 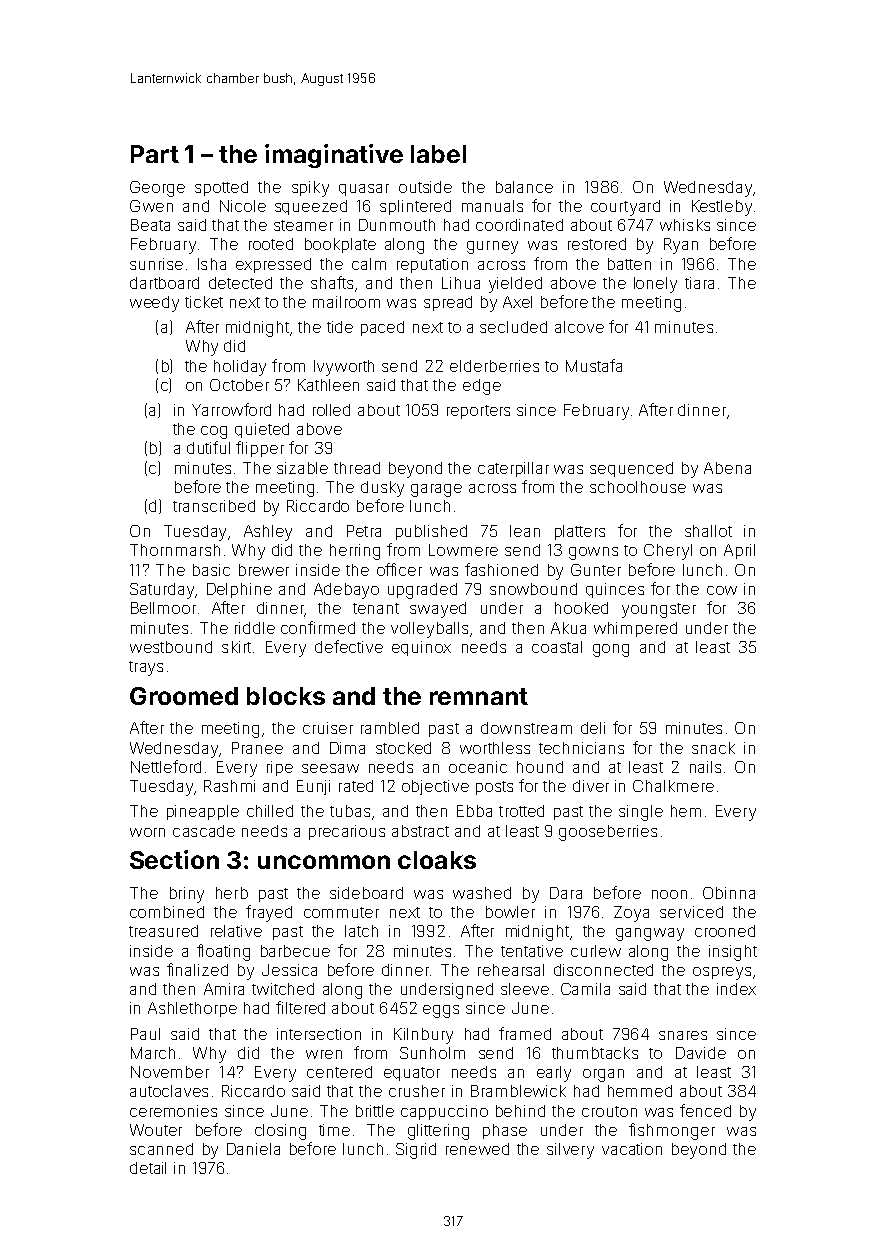 I want to click on nails, so click(x=705, y=767).
